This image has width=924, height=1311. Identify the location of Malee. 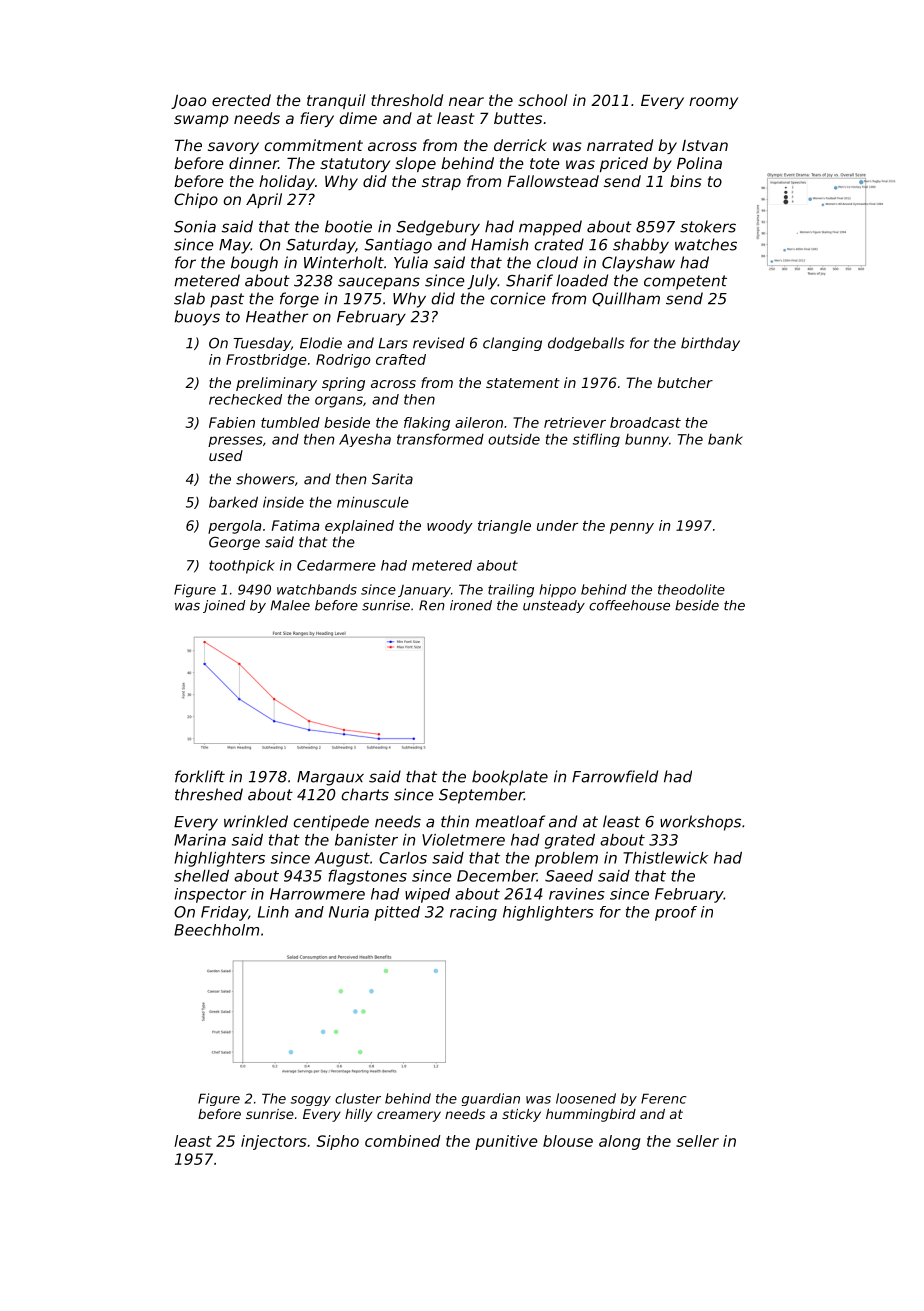
(290, 605).
